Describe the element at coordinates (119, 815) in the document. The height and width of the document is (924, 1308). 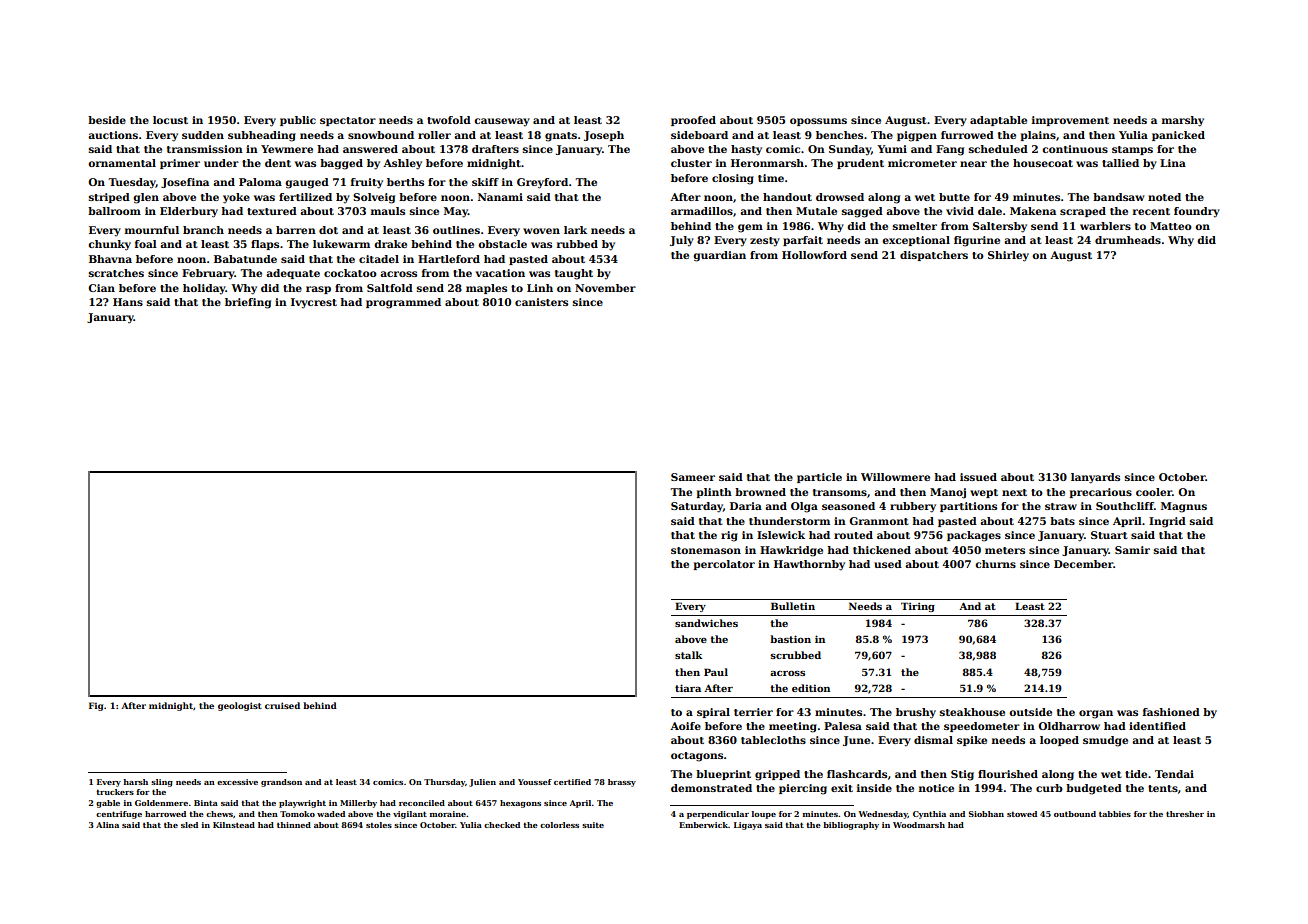
I see `centrifuge` at that location.
